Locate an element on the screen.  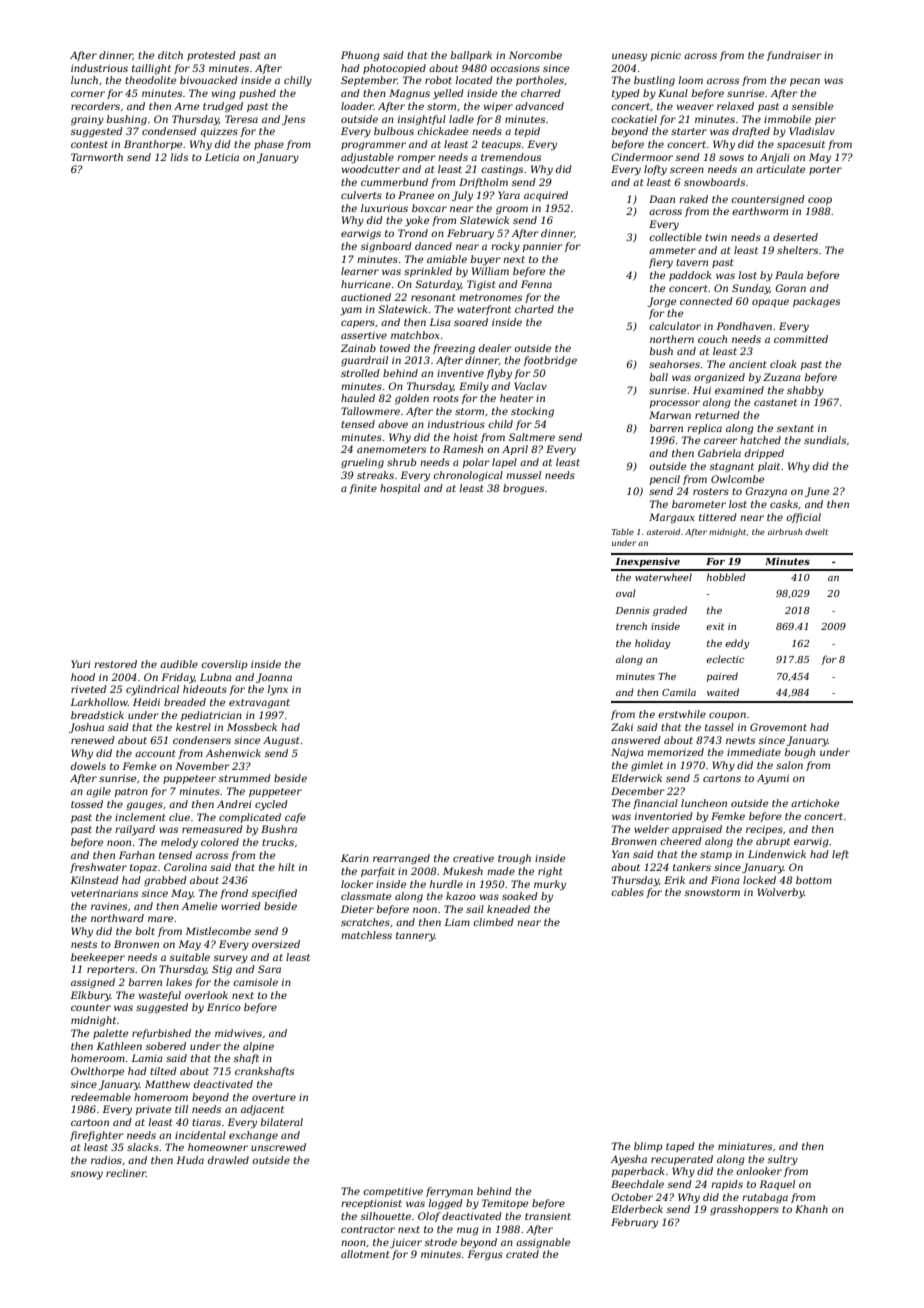
Ayesha is located at coordinates (629, 1160).
